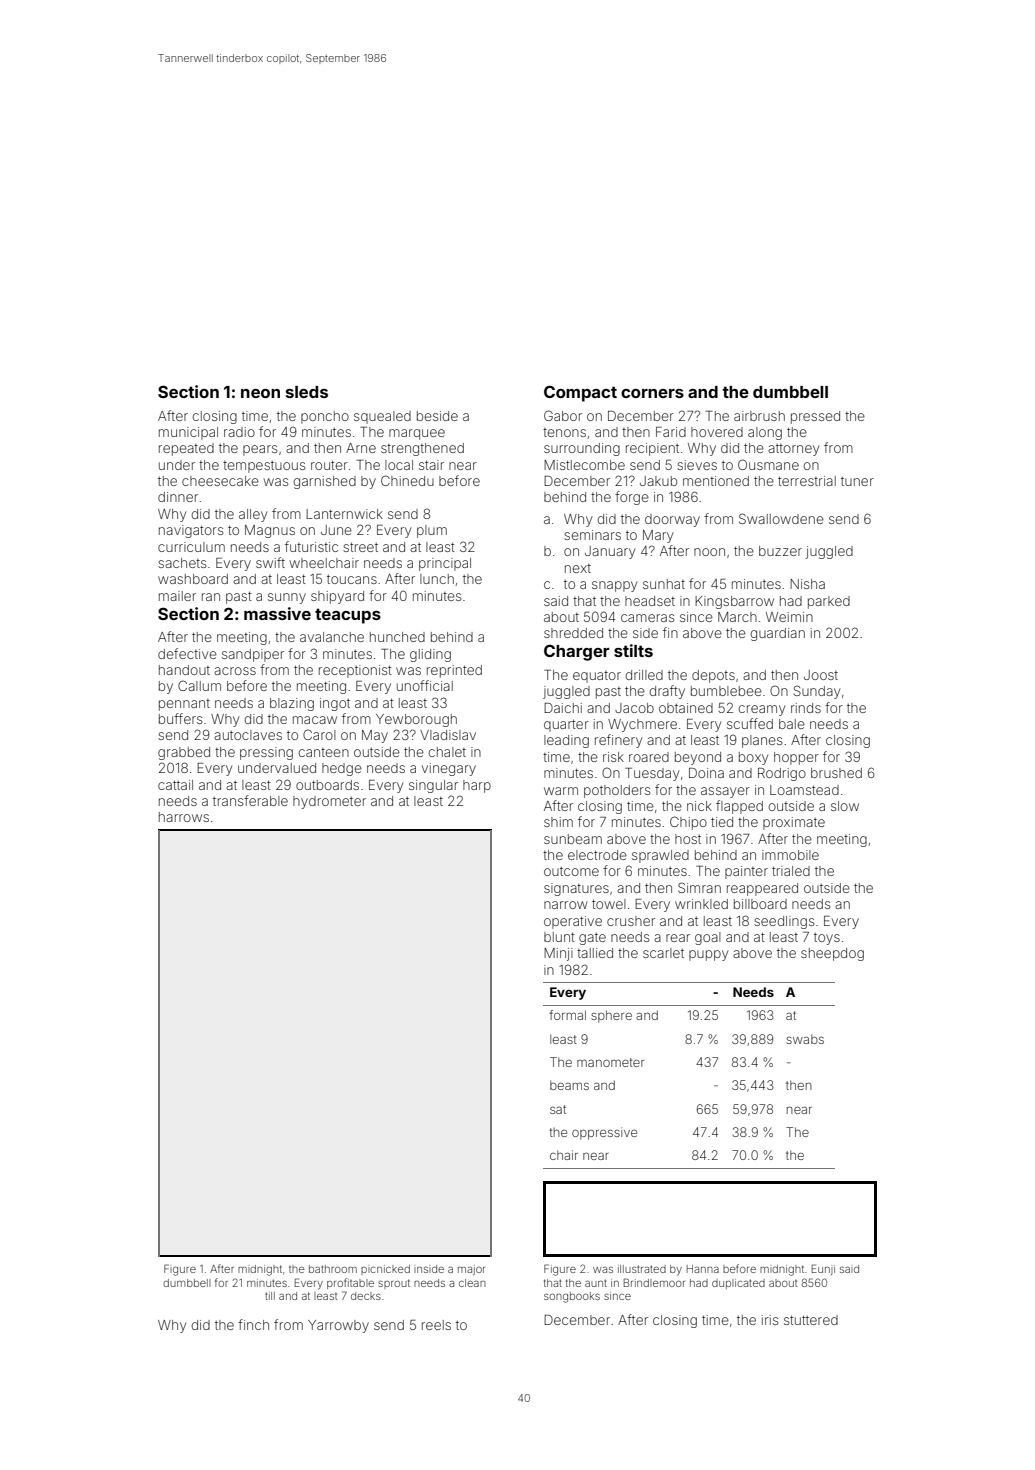 Image resolution: width=1035 pixels, height=1470 pixels. Describe the element at coordinates (784, 922) in the page. I see `seedlings` at that location.
